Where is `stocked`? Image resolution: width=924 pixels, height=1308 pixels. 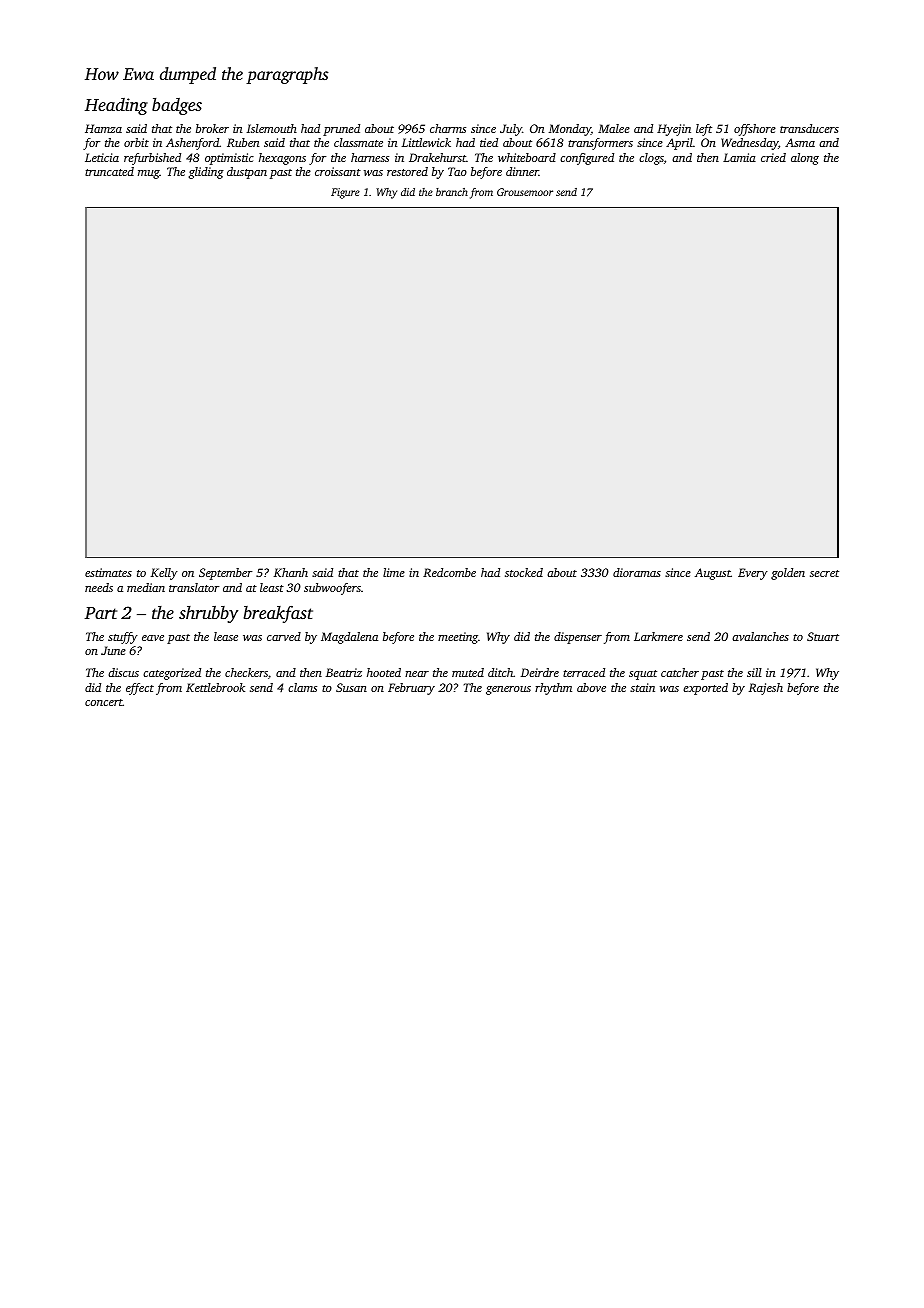
stocked is located at coordinates (524, 572).
